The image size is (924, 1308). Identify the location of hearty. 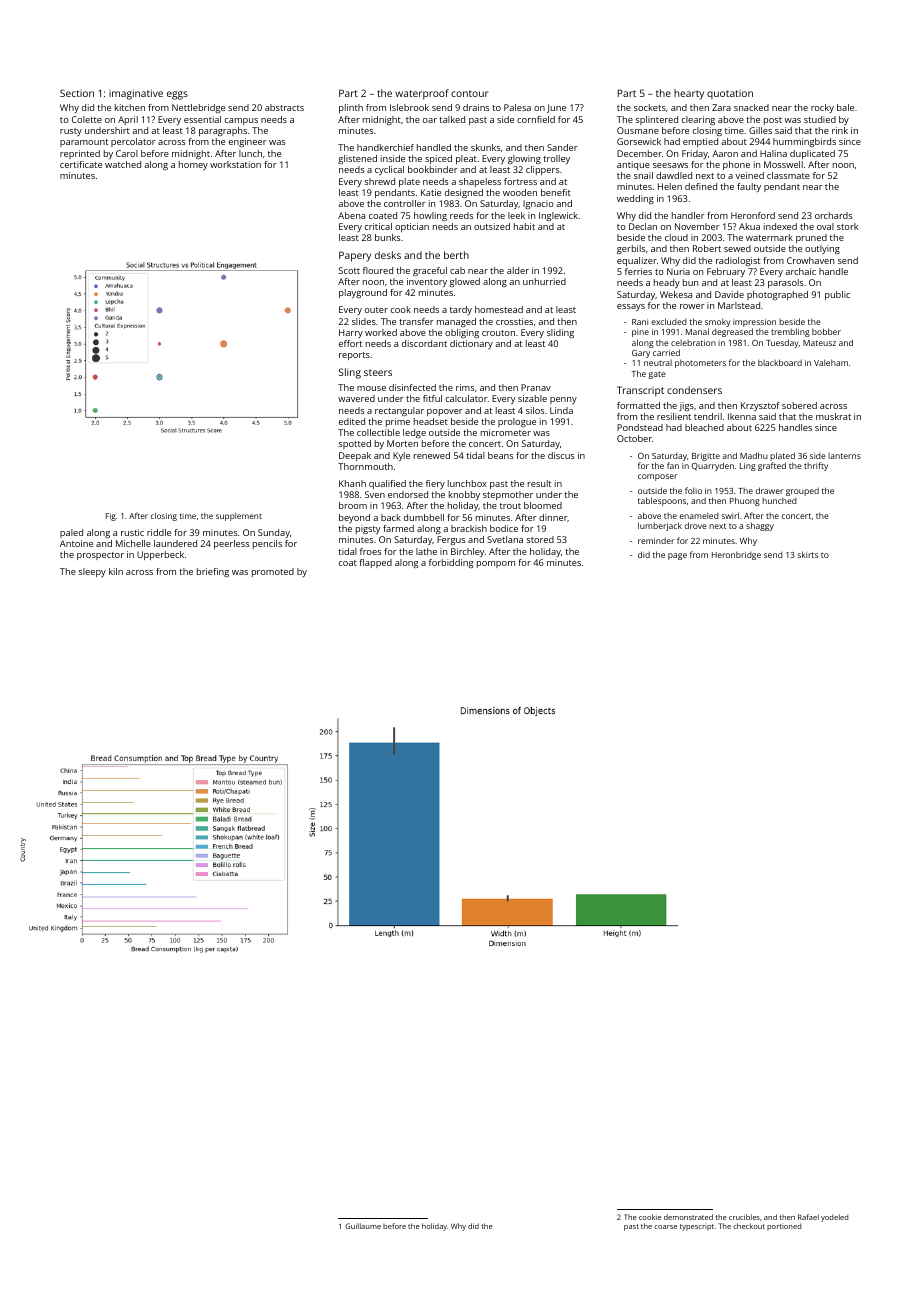
(689, 94).
